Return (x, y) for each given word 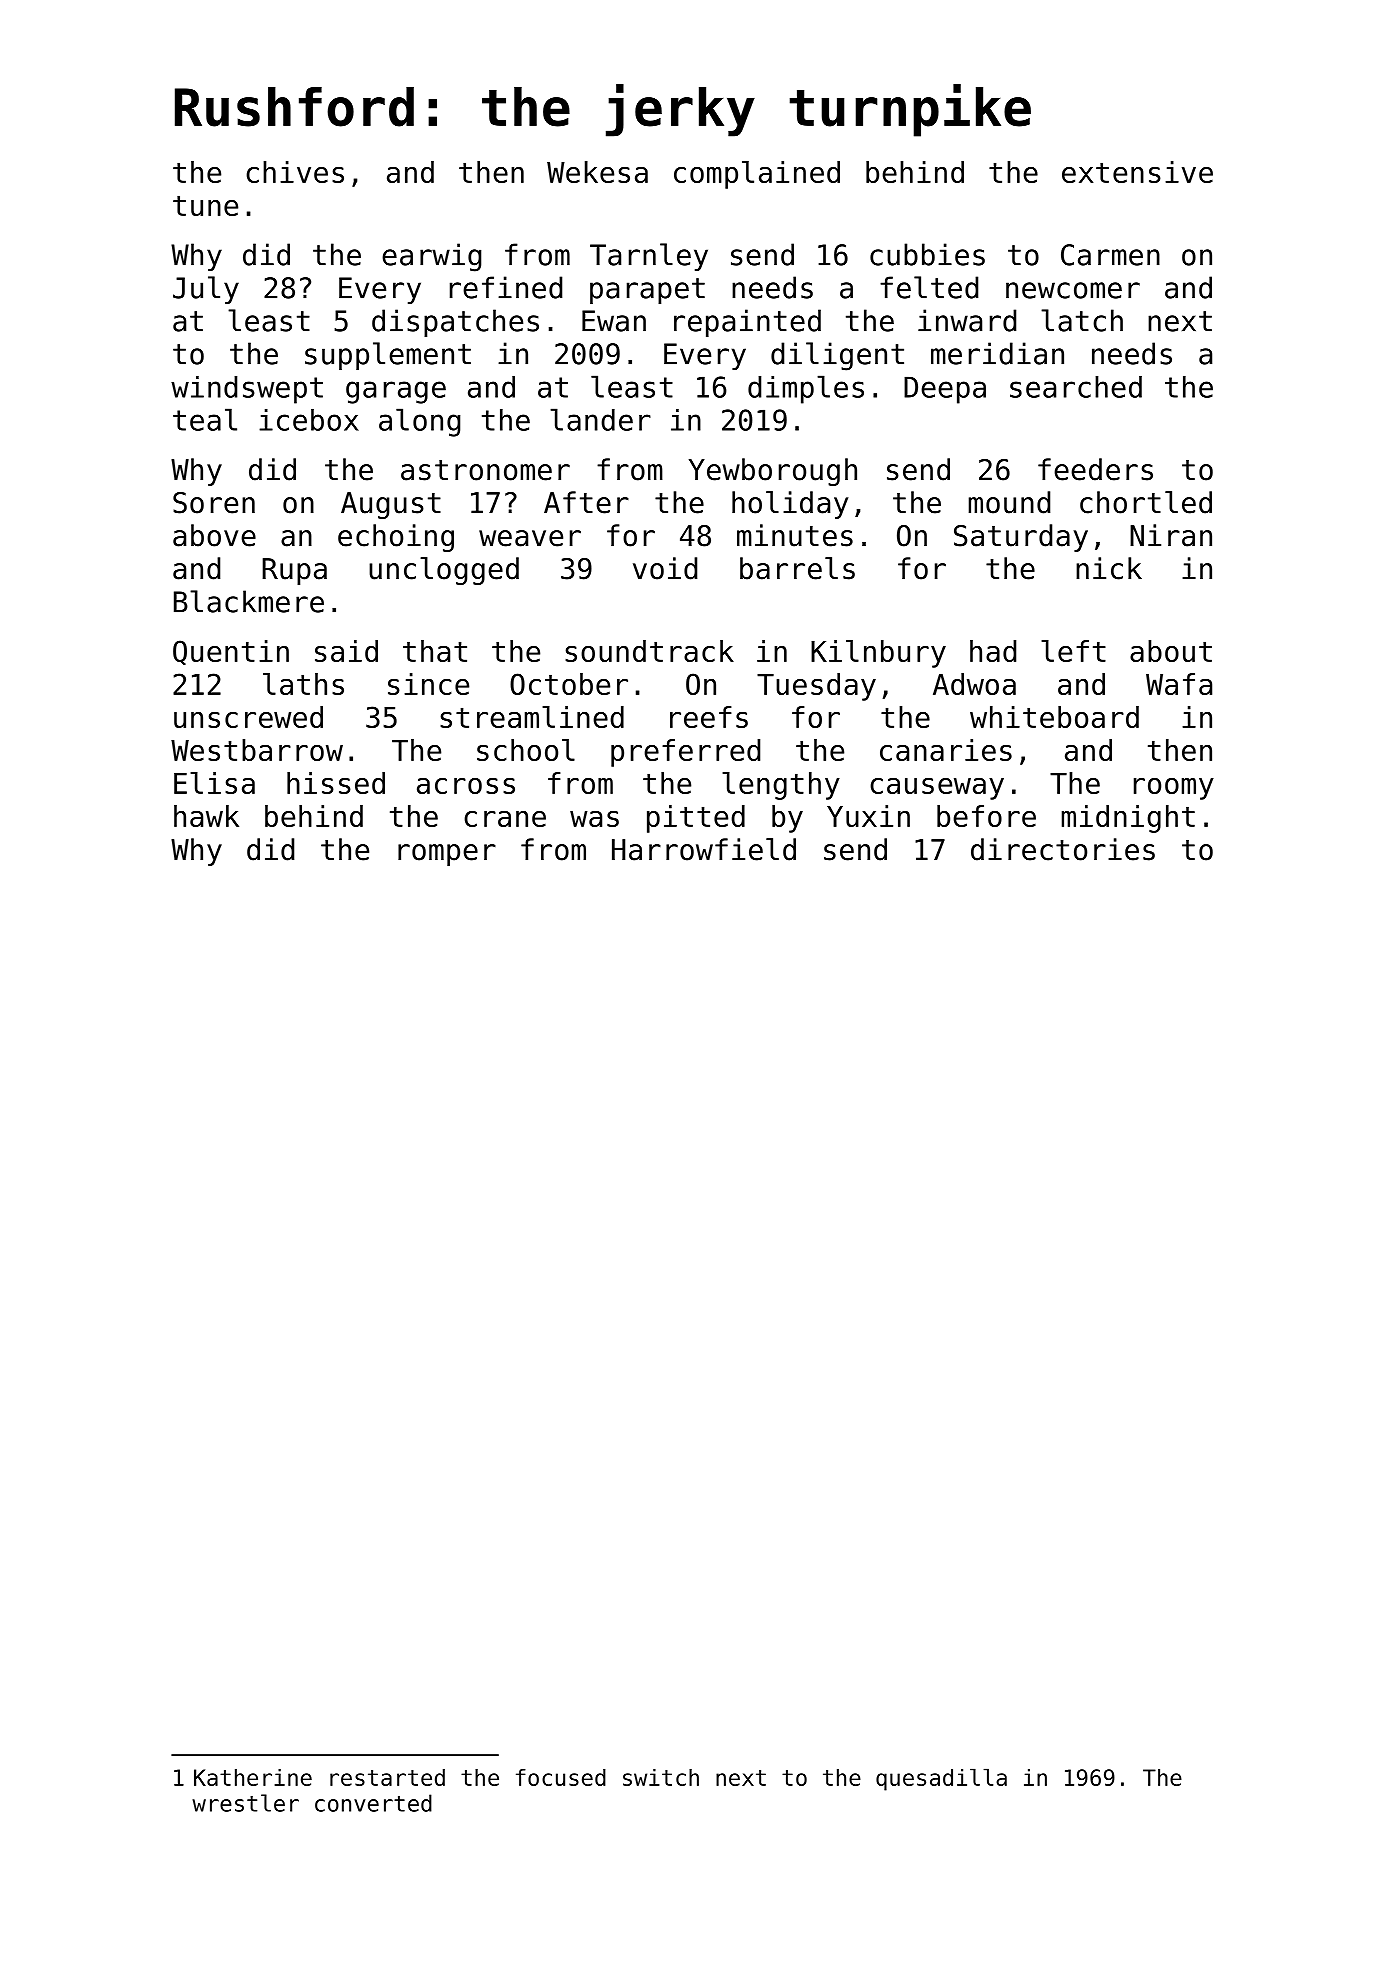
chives (295, 172)
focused (561, 1777)
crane (505, 819)
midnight (1128, 819)
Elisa (214, 783)
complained (757, 175)
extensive (1137, 172)
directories (1063, 849)
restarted (387, 1777)
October (569, 684)
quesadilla (941, 1779)
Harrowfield (704, 849)
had (993, 651)
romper (447, 855)
